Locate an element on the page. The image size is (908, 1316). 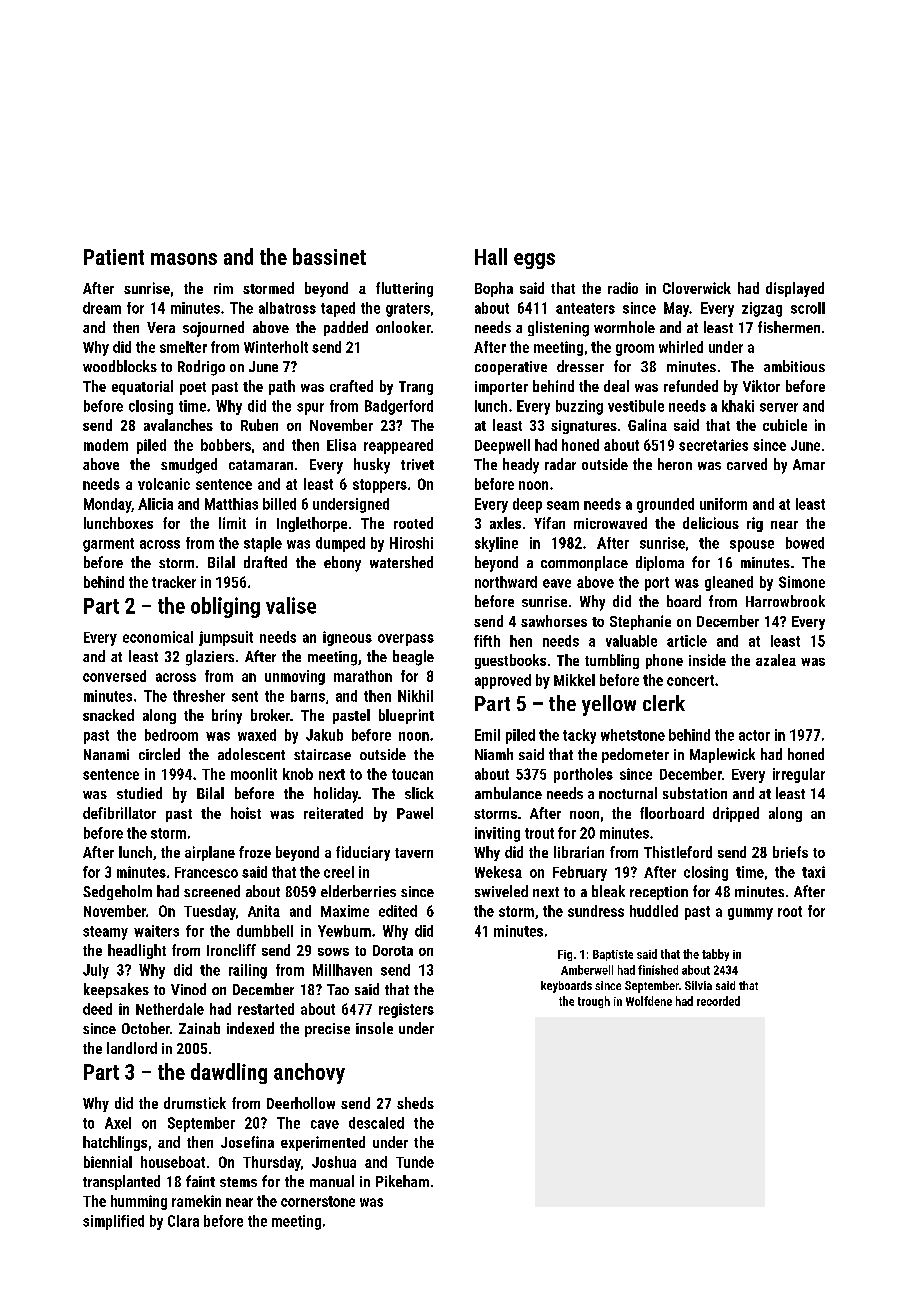
Clara is located at coordinates (183, 1221).
